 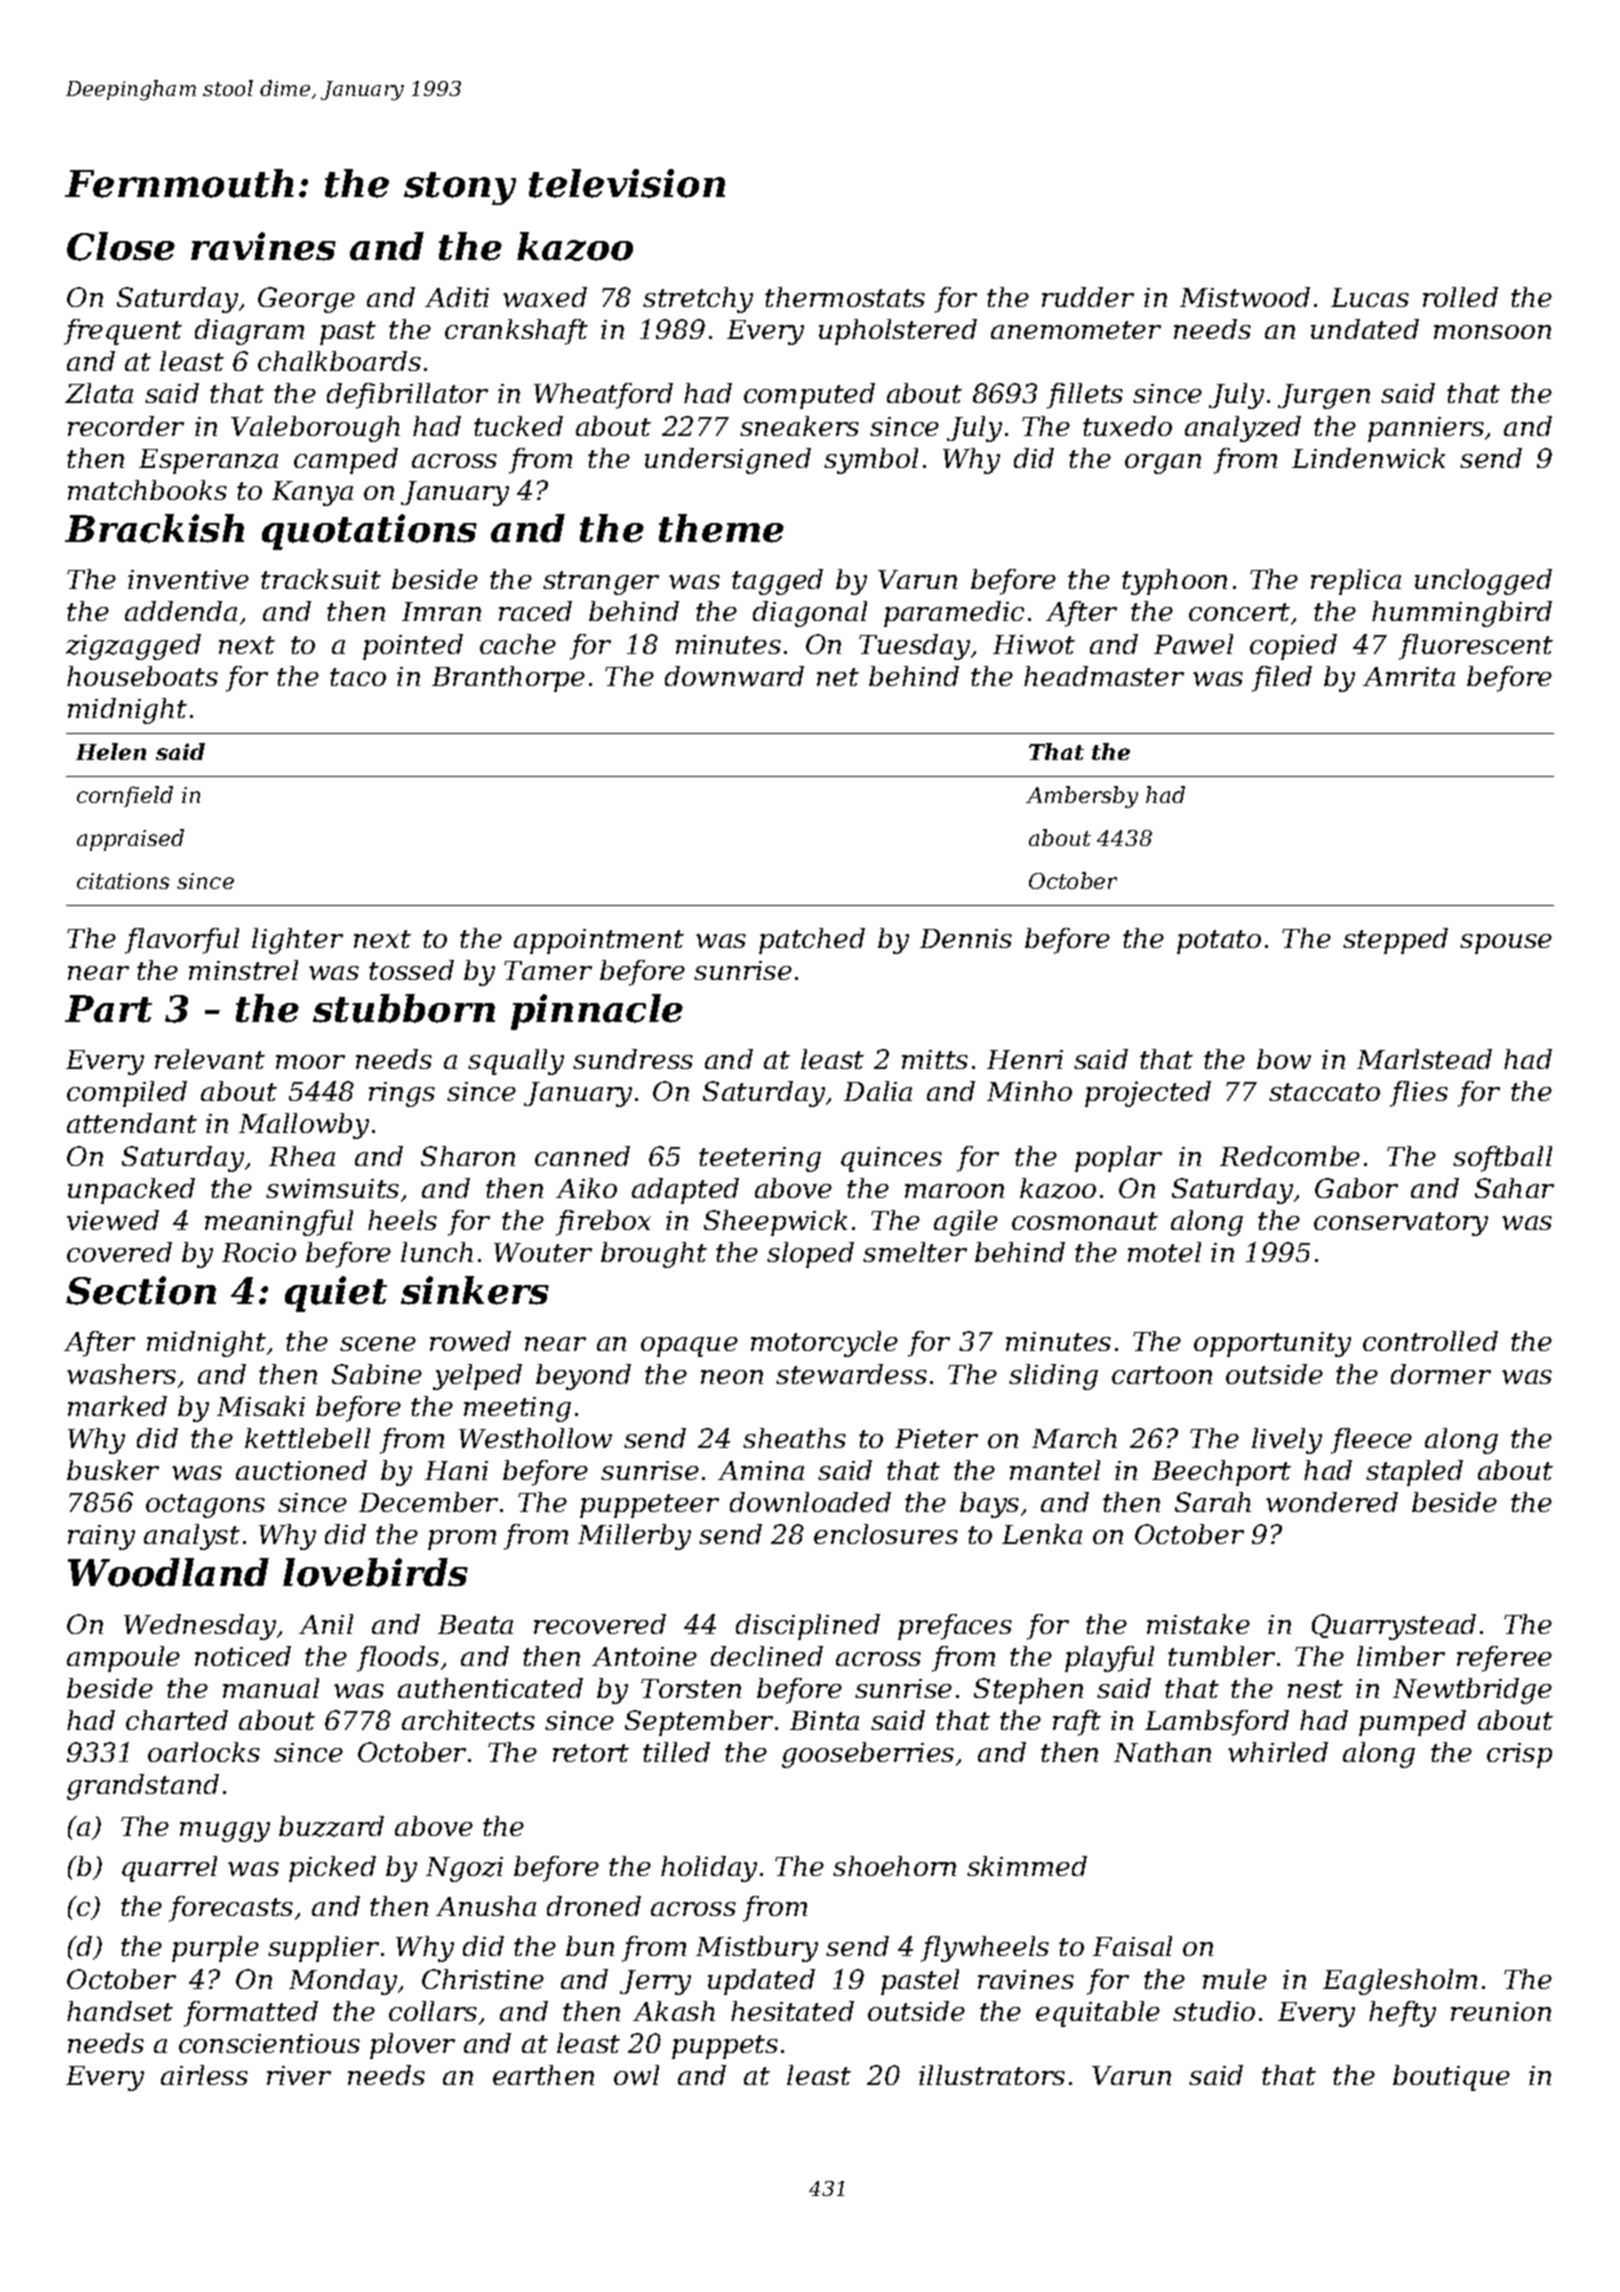 What do you see at coordinates (1324, 396) in the screenshot?
I see `Jurgen` at bounding box center [1324, 396].
